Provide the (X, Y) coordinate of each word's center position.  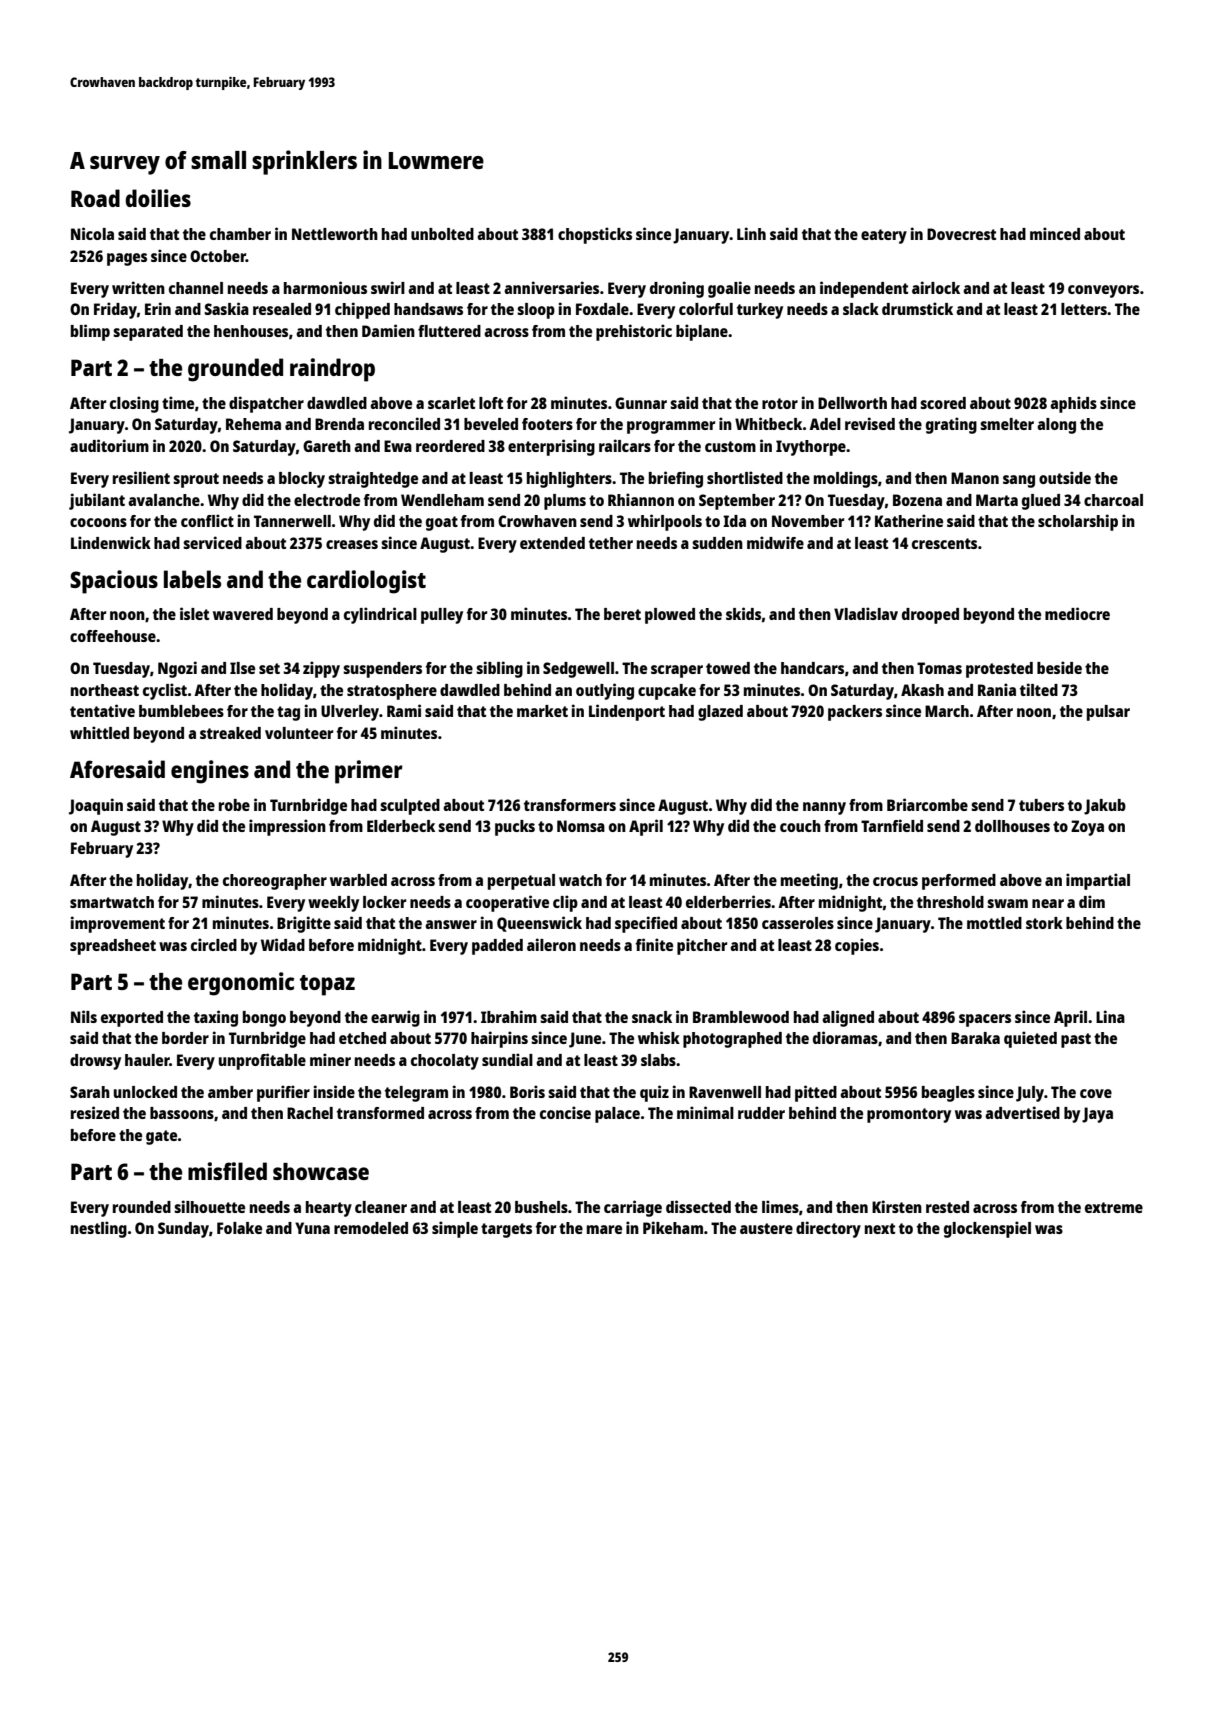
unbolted (442, 234)
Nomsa (581, 826)
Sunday (183, 1230)
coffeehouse (113, 636)
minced (1055, 233)
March (947, 711)
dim (1092, 901)
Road (95, 198)
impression (287, 827)
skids (743, 613)
